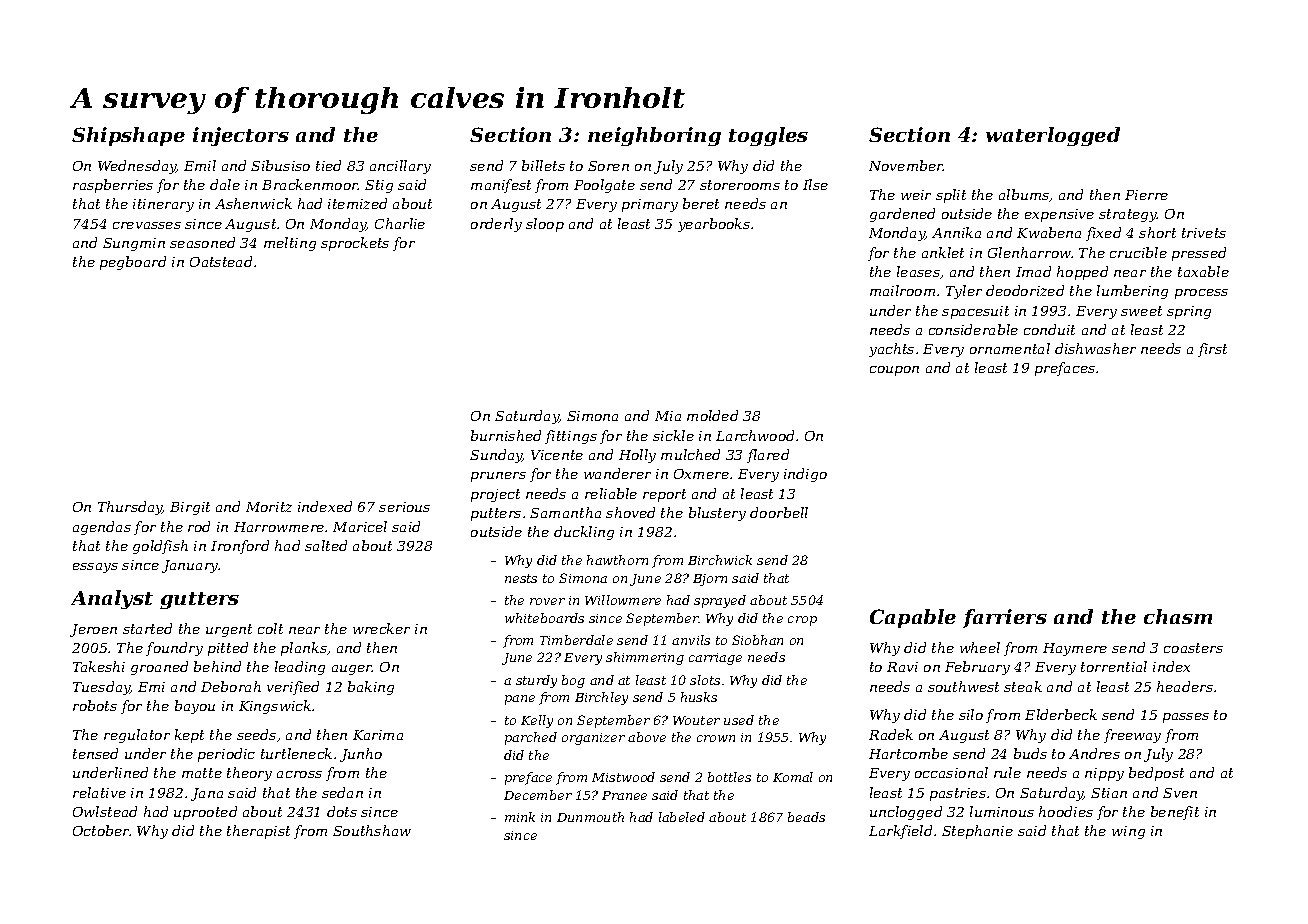 The height and width of the image is (924, 1308). I want to click on chasm, so click(1178, 616).
